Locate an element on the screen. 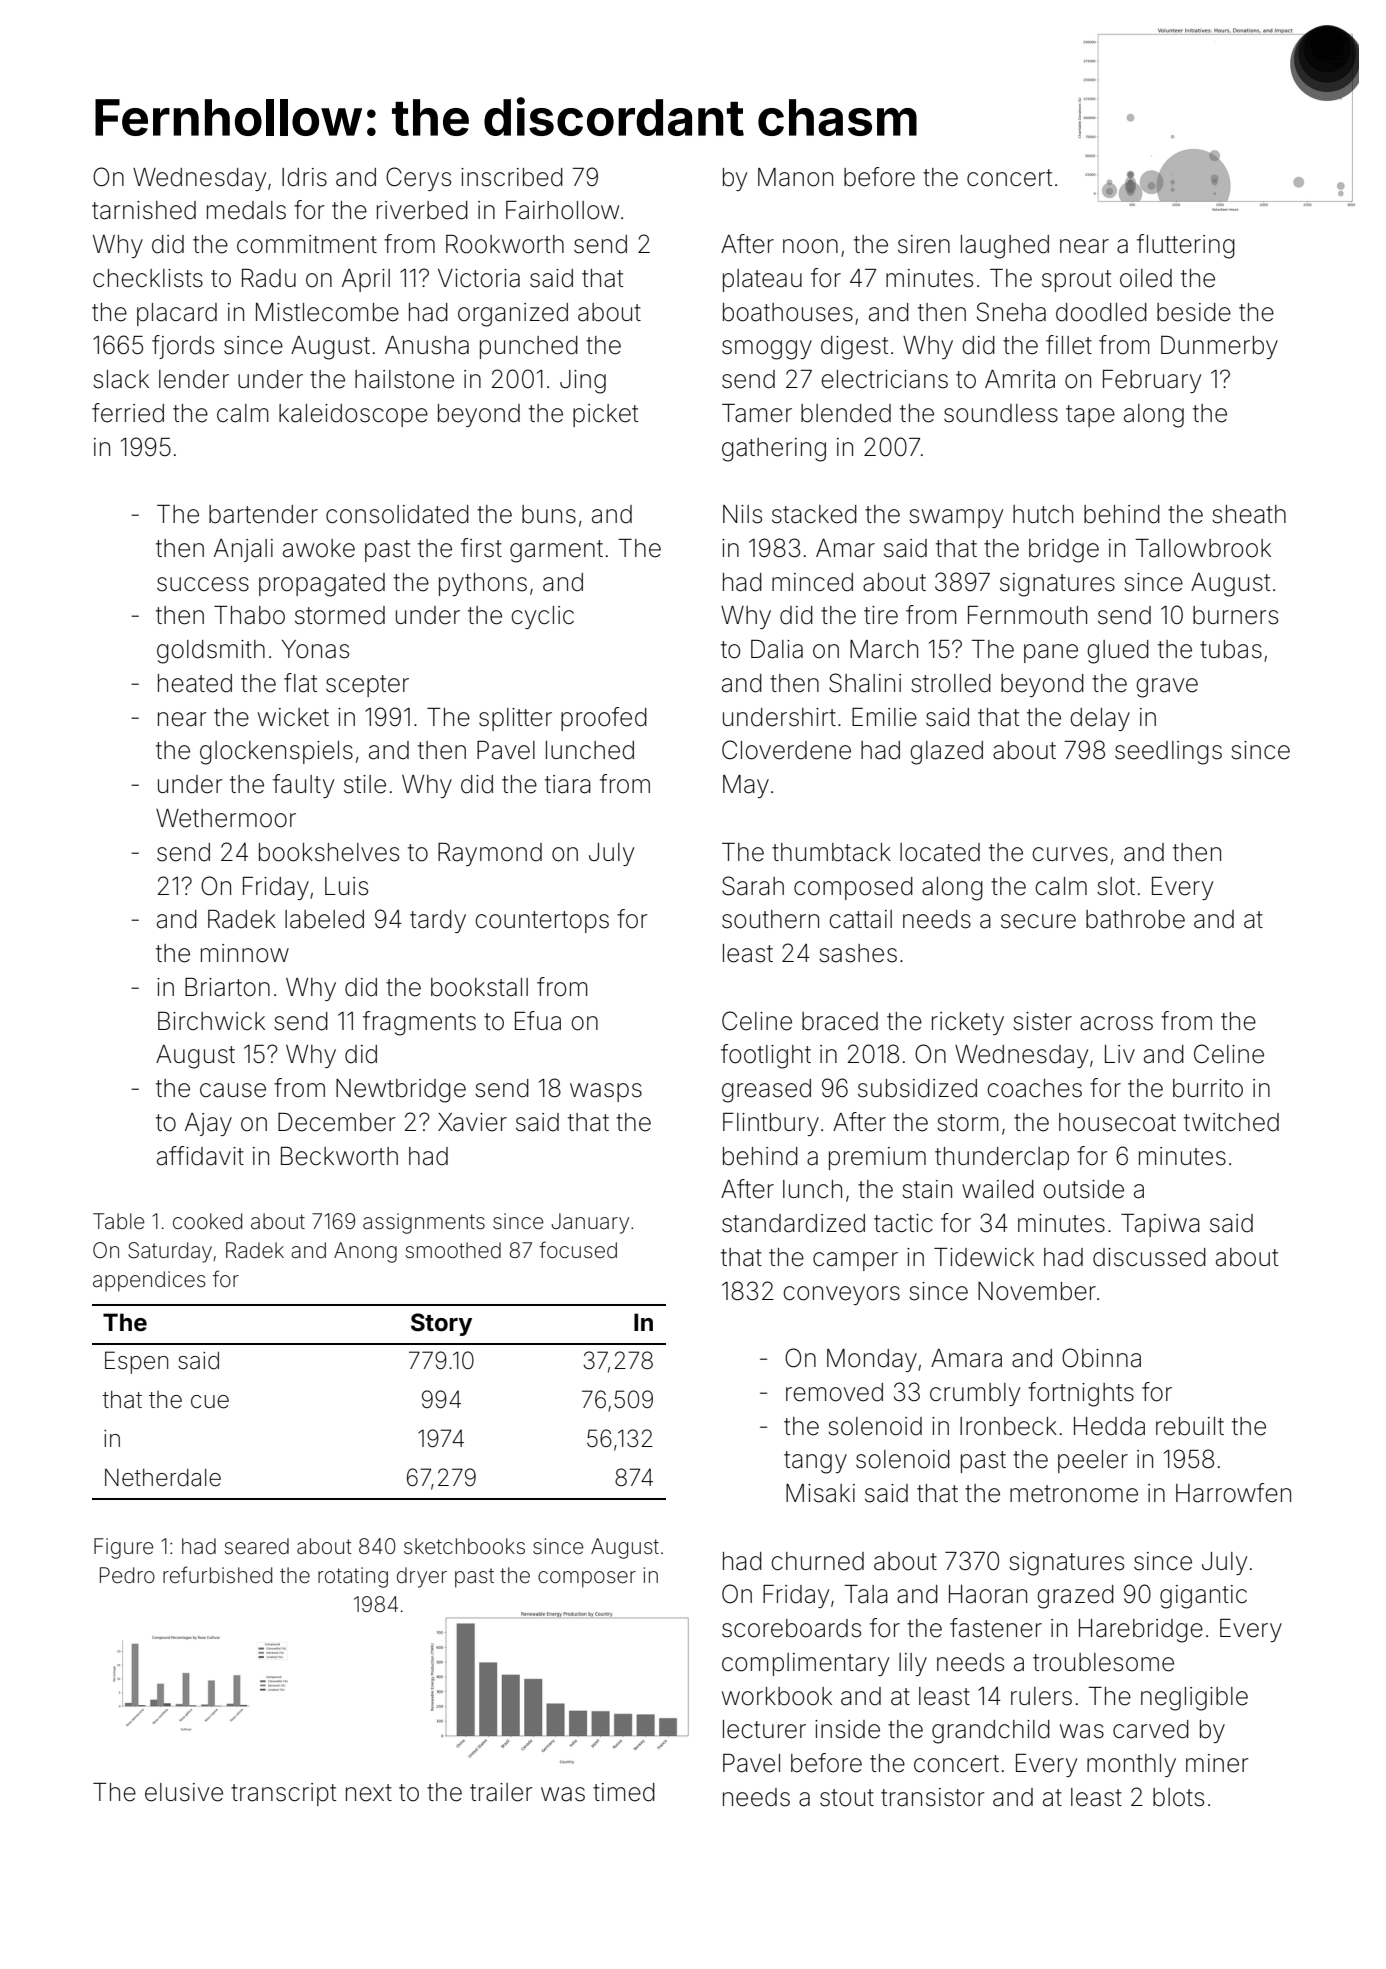 The image size is (1386, 1969). rotating is located at coordinates (353, 1577).
